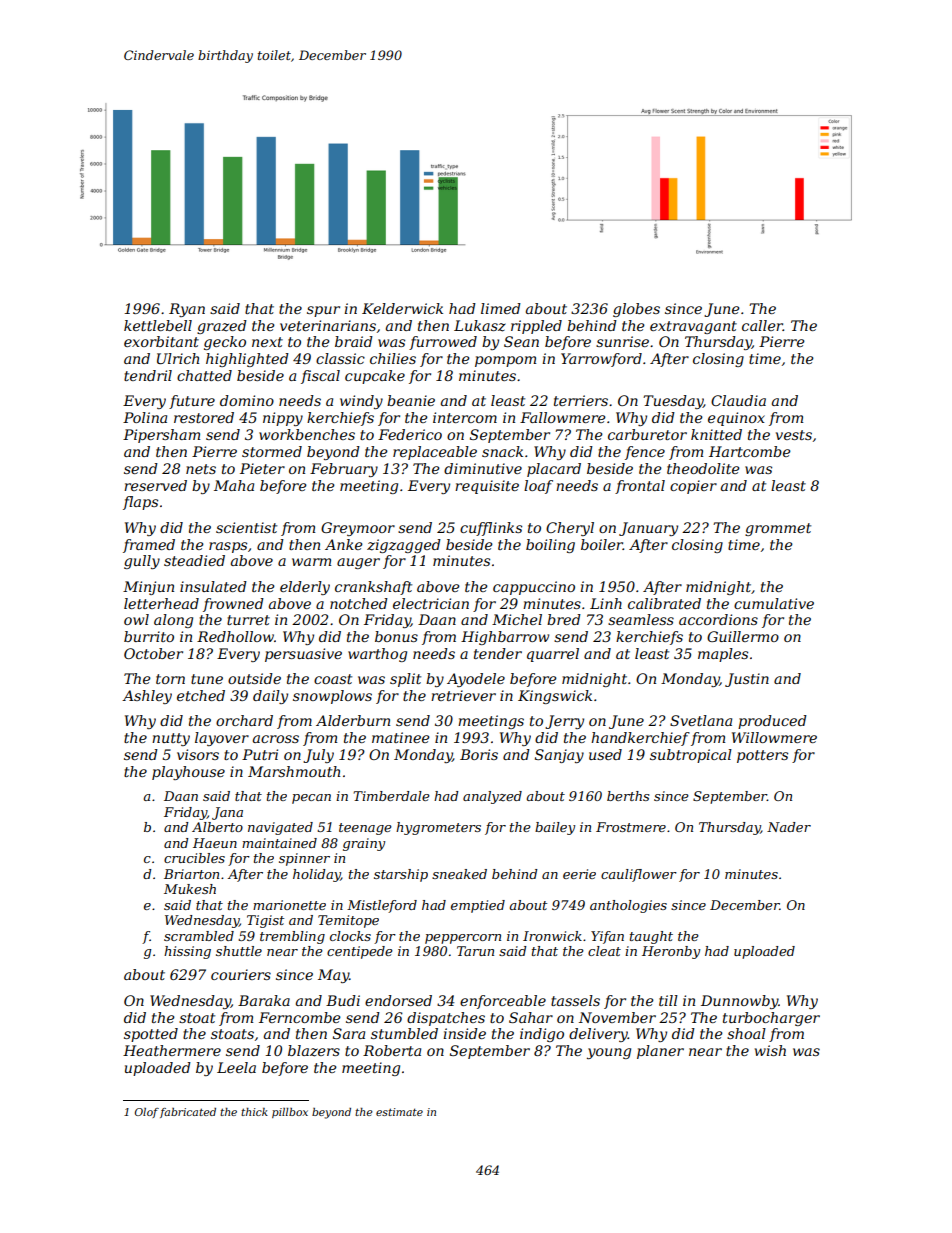 The image size is (952, 1233). Describe the element at coordinates (789, 827) in the document. I see `Nader` at that location.
